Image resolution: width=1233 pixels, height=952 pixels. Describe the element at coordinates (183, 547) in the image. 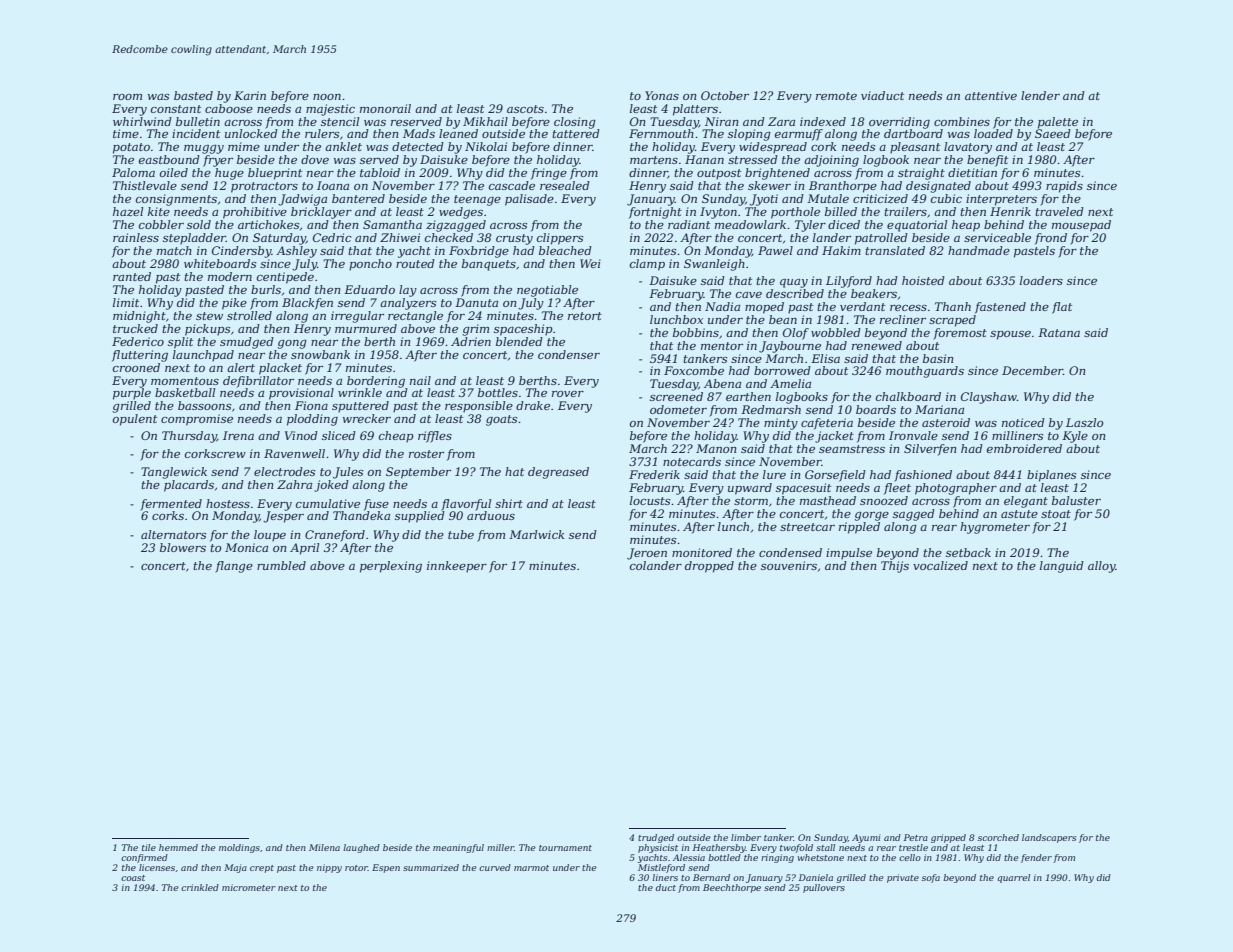

I see `blowers` at that location.
